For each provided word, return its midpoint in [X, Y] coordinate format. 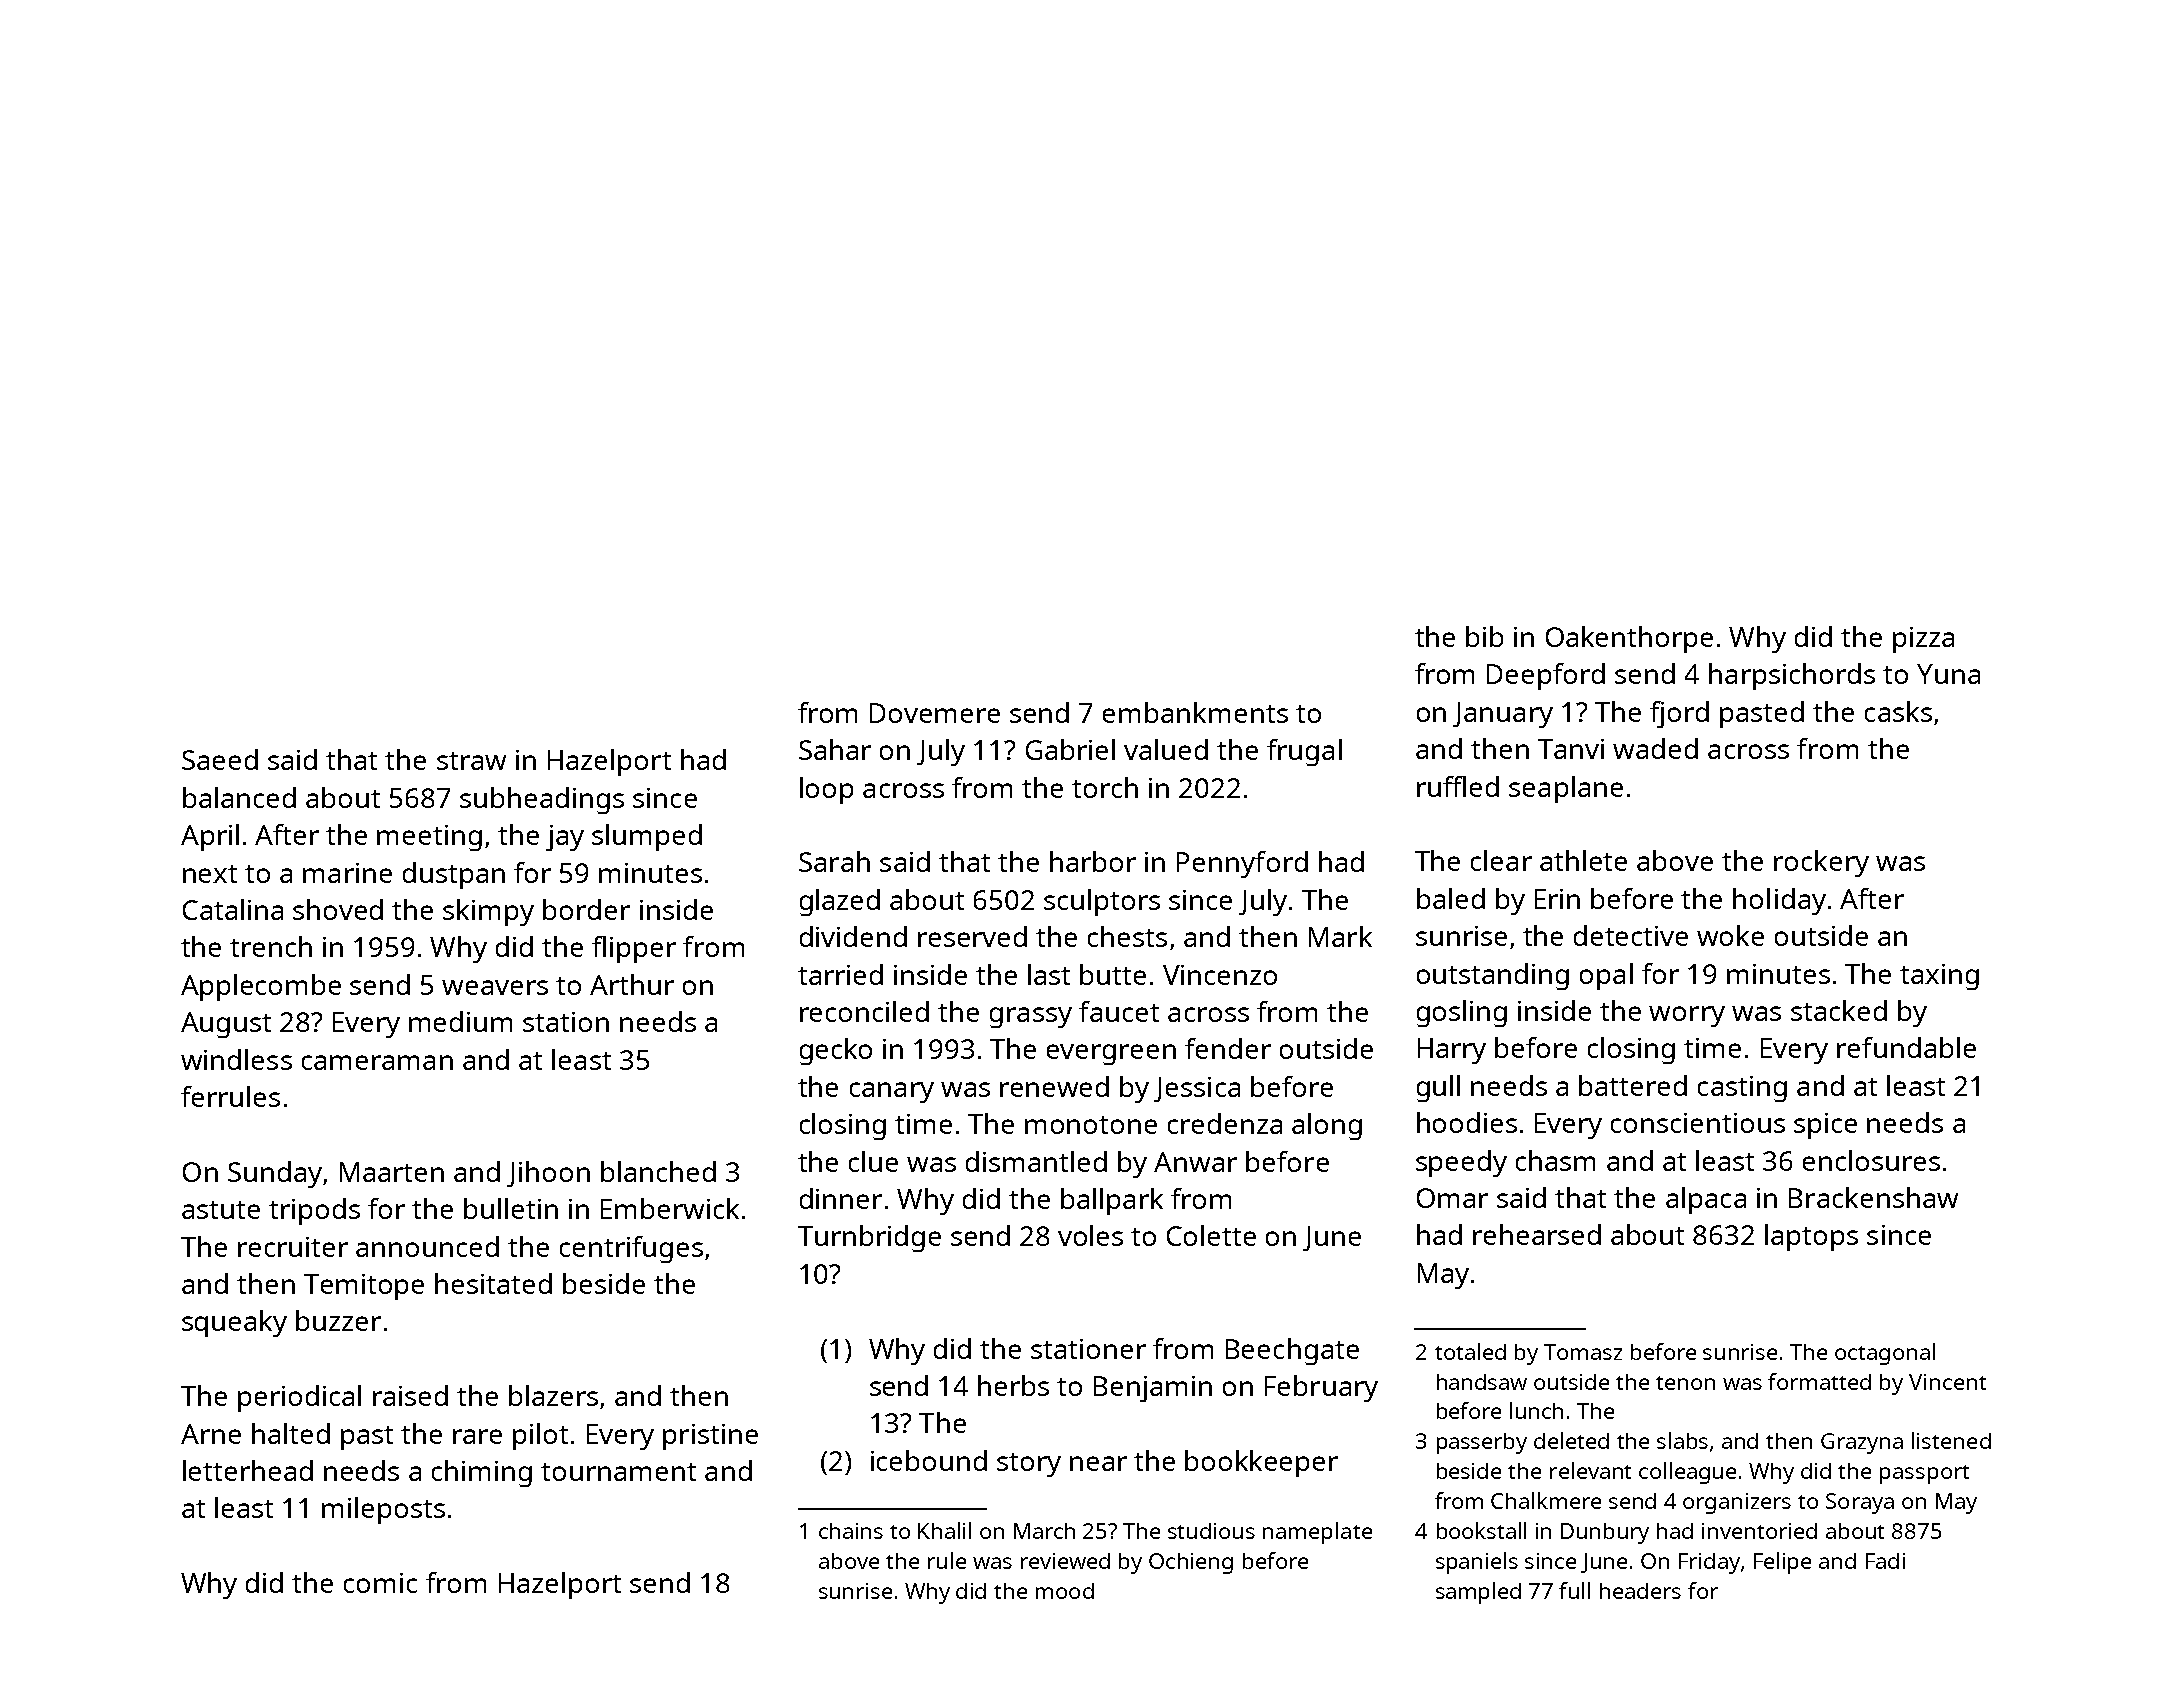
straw [471, 761]
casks [1898, 711]
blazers [553, 1395]
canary [892, 1092]
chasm [1555, 1160]
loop [826, 790]
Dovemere [935, 713]
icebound [929, 1460]
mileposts [383, 1510]
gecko [836, 1051]
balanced [239, 797]
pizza [1923, 640]
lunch [1536, 1410]
